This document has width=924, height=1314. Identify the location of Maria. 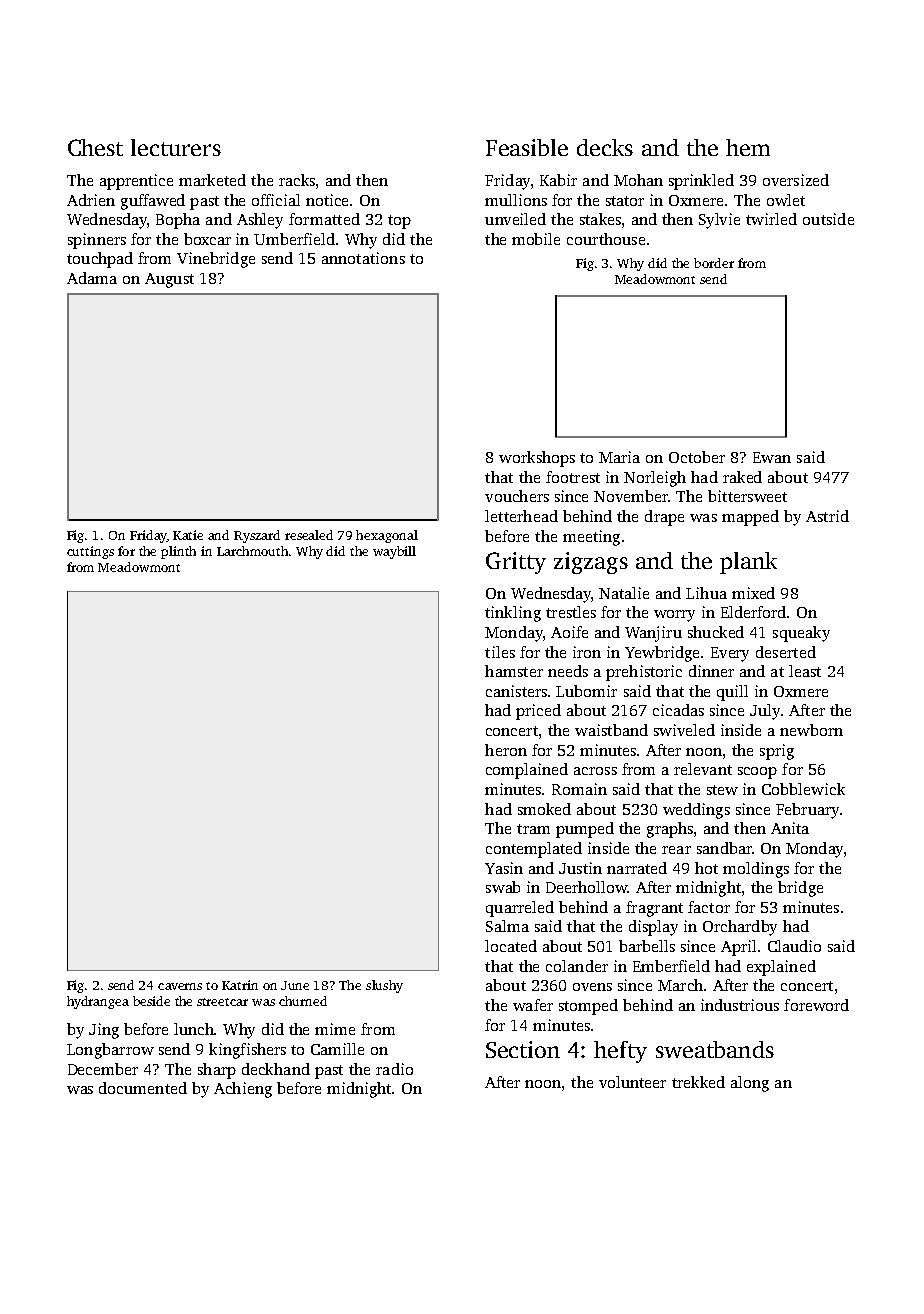
(619, 457).
